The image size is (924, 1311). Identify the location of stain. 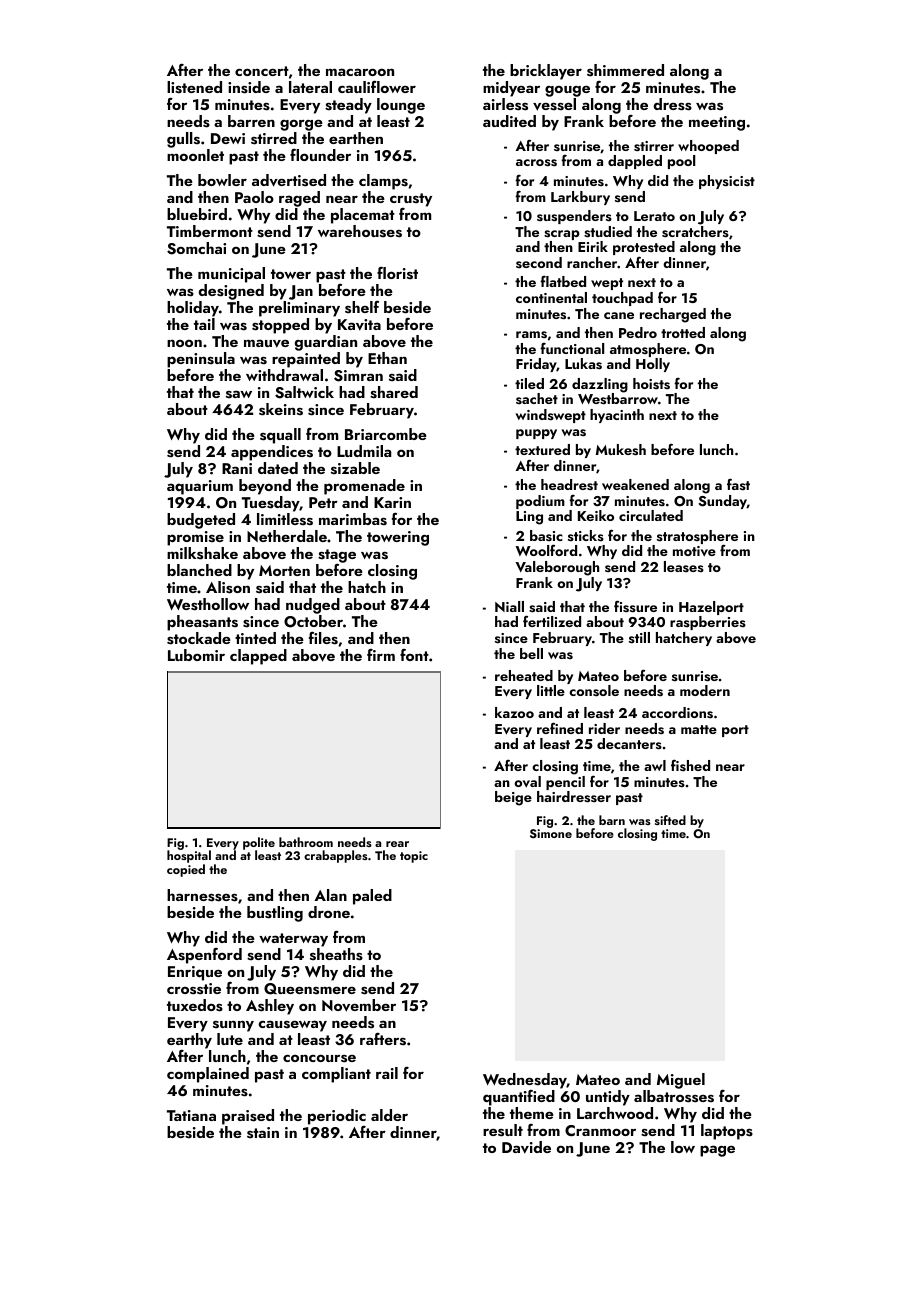
(263, 1133).
